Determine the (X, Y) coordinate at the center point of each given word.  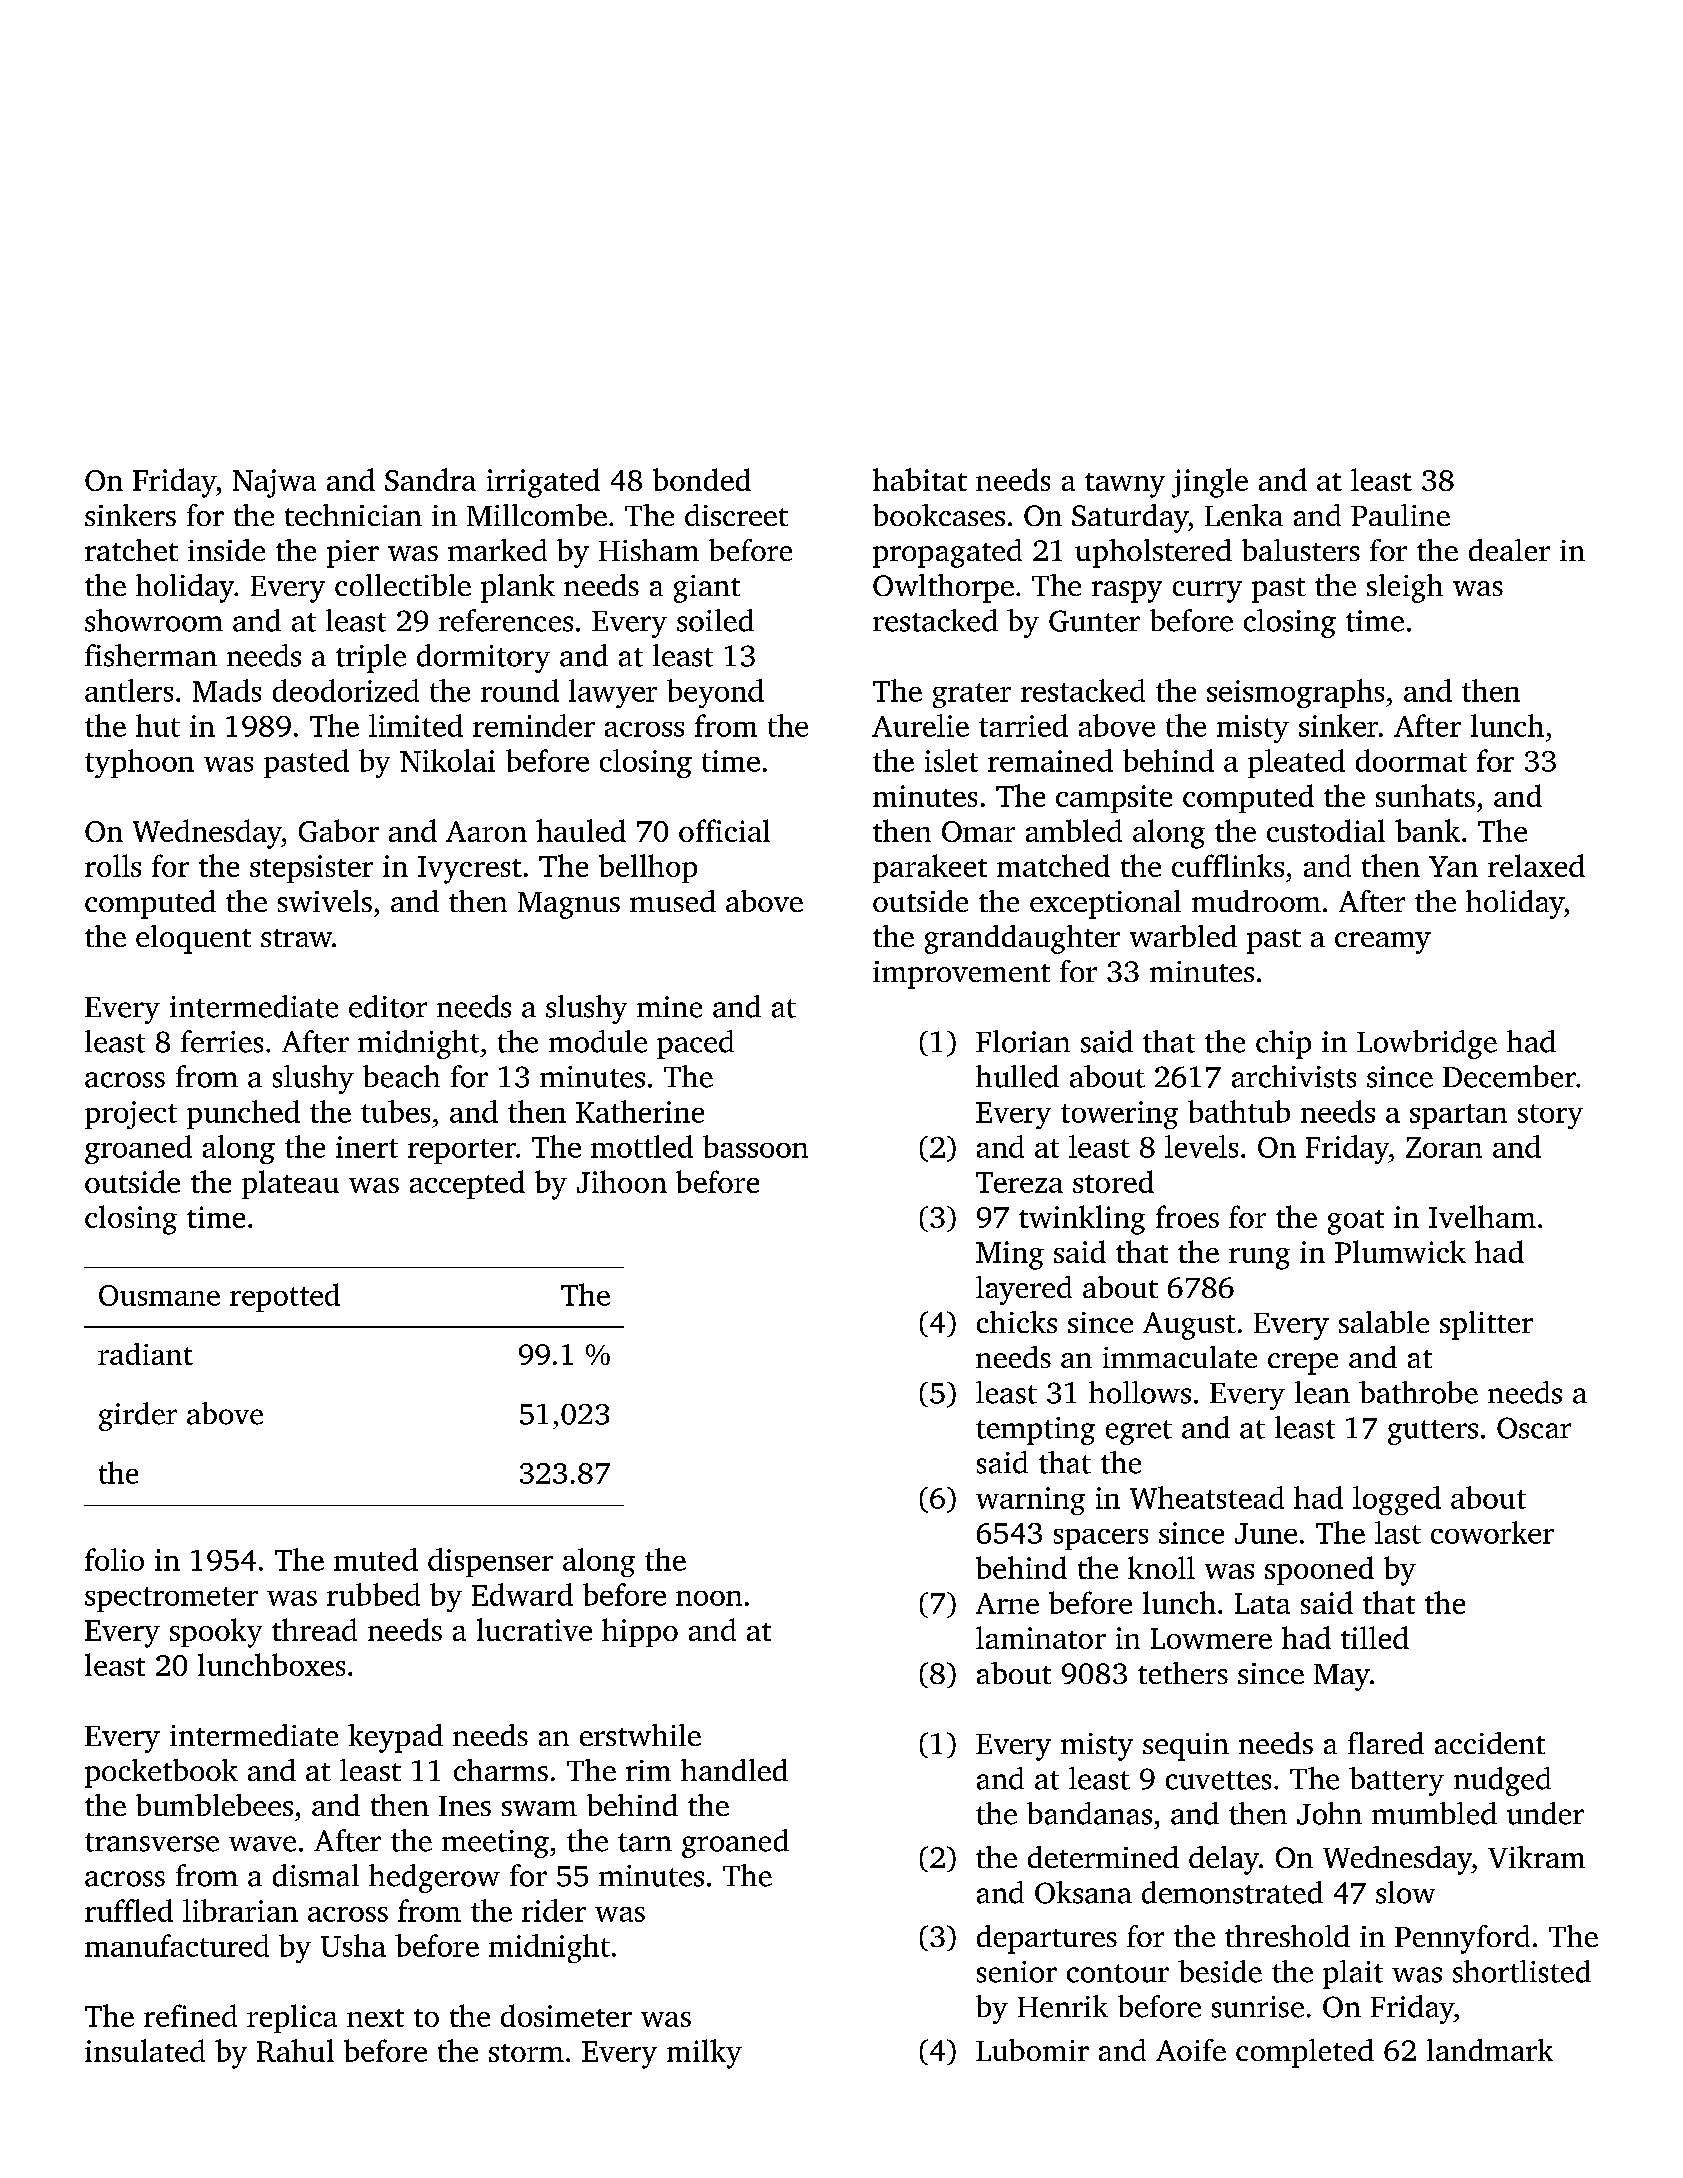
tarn (645, 1842)
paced (695, 1044)
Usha (353, 1945)
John (1329, 1813)
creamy (1383, 943)
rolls (113, 865)
